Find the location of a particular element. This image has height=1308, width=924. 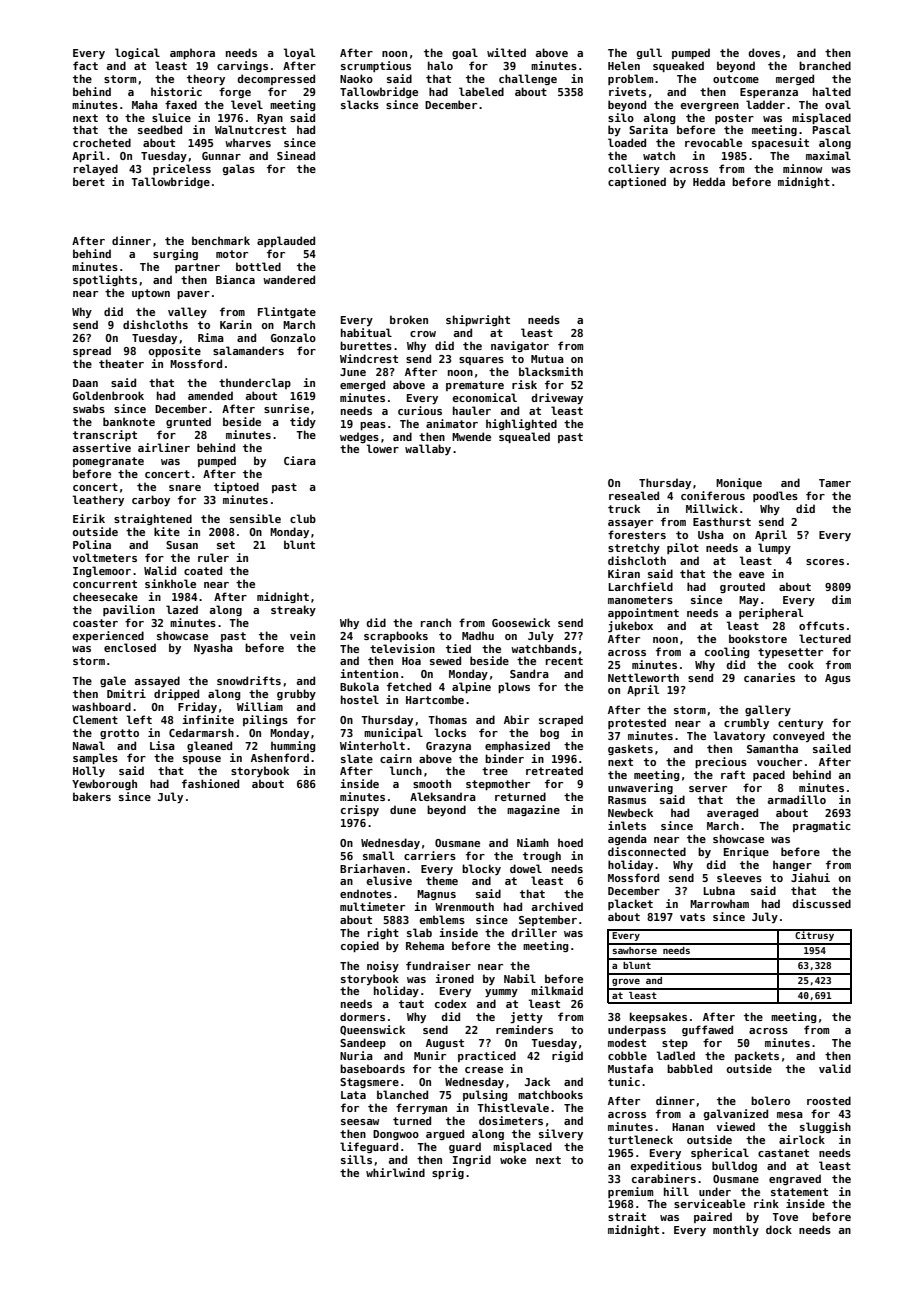

halted is located at coordinates (832, 91).
